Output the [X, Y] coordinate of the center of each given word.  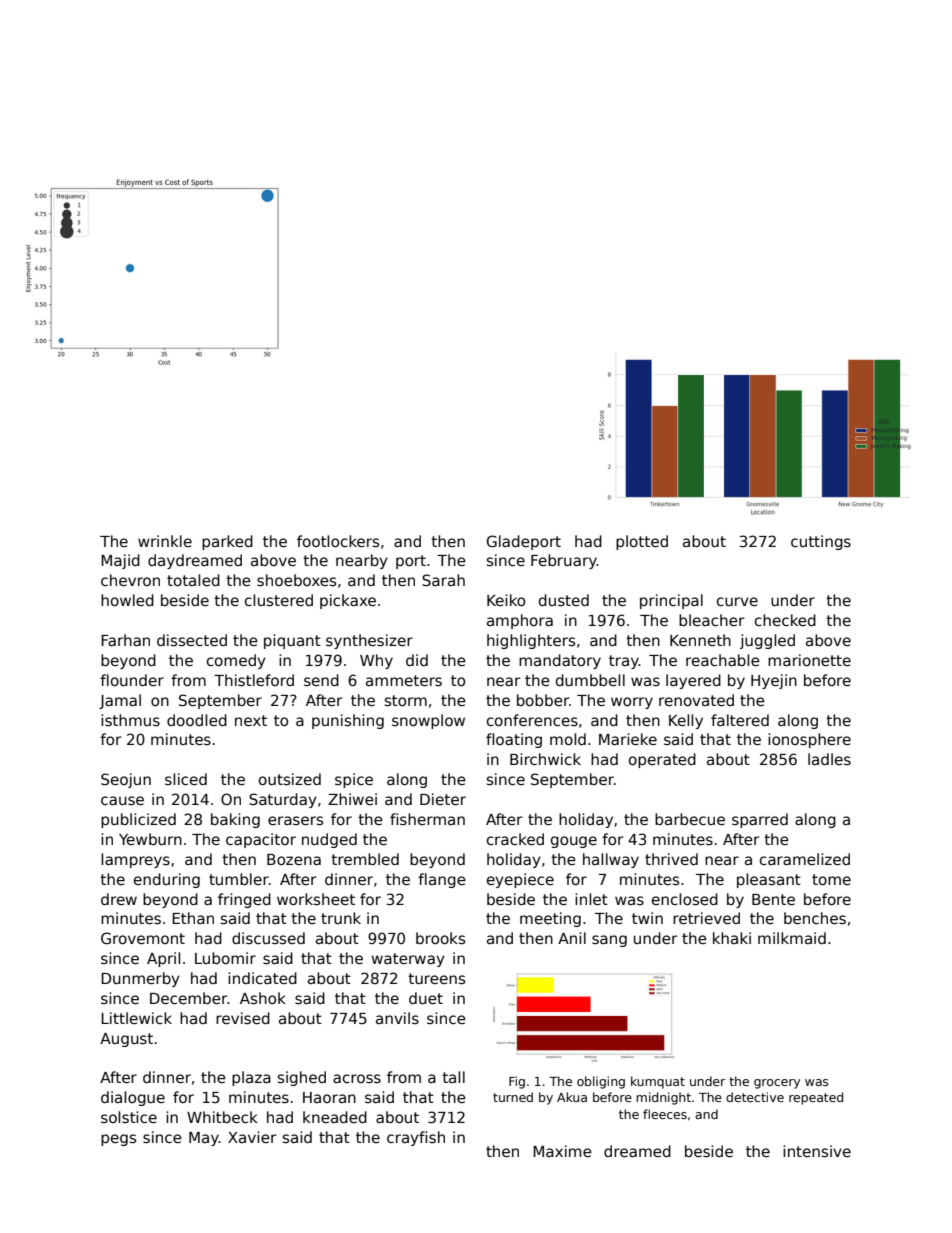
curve [737, 601]
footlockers [338, 541]
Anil [572, 938]
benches [815, 918]
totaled [193, 580]
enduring [167, 880]
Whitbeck [222, 1117]
